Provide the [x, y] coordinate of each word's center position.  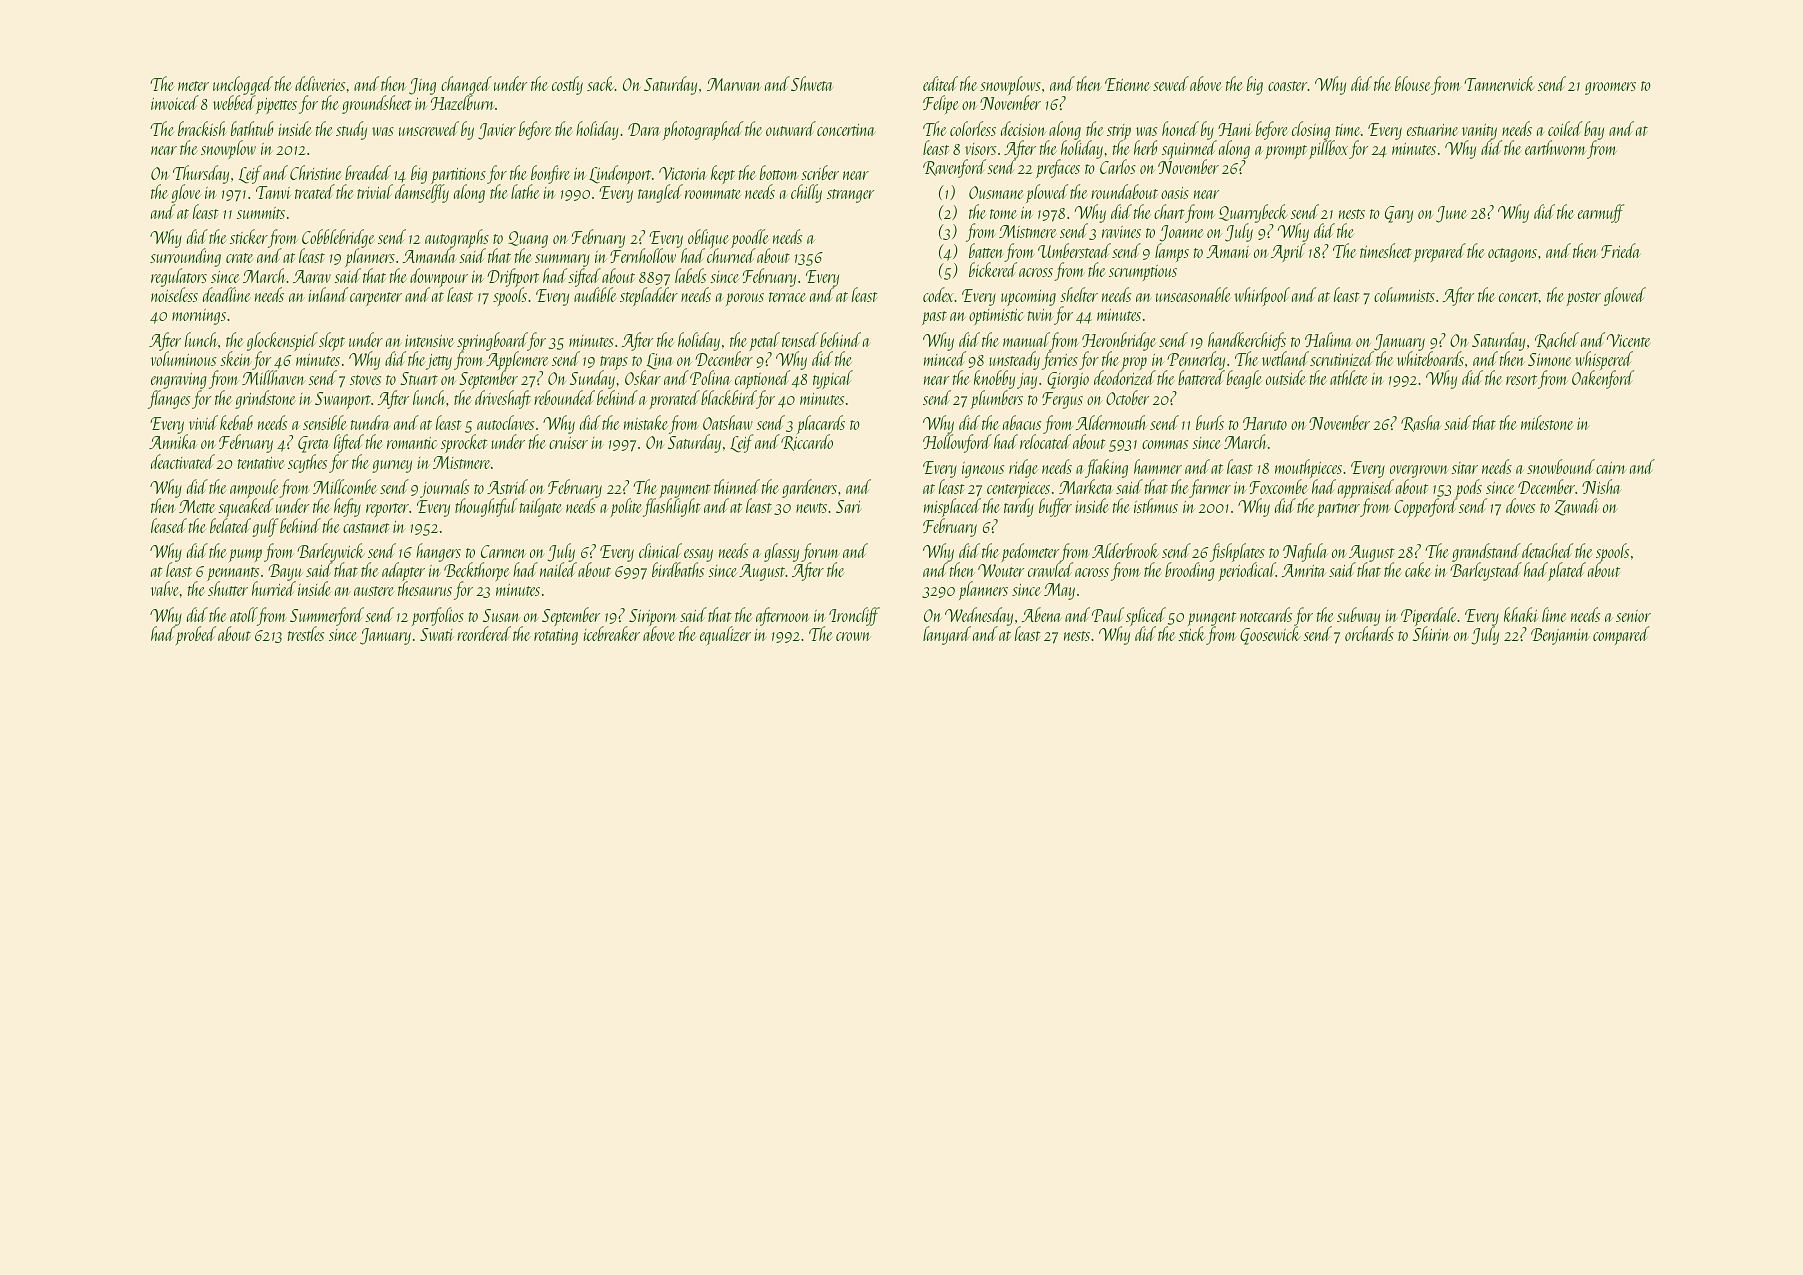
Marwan [734, 84]
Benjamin [1560, 636]
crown [853, 636]
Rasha [1421, 423]
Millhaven [273, 378]
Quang [528, 240]
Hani [1235, 129]
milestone [1547, 422]
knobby [994, 379]
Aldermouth [1111, 422]
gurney [392, 466]
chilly [806, 193]
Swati [437, 634]
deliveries [320, 83]
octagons [1512, 255]
